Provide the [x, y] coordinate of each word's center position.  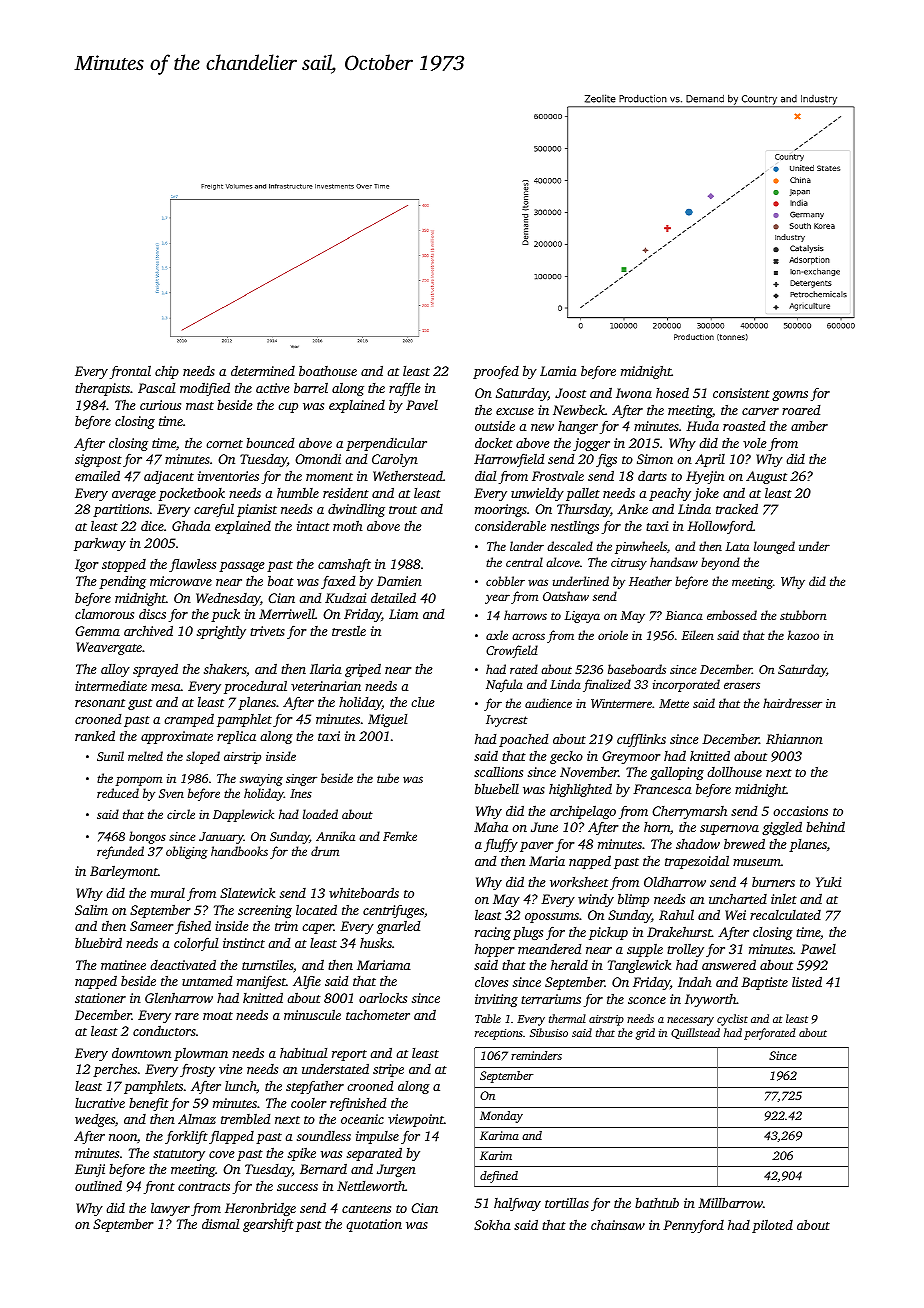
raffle [405, 389]
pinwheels [641, 547]
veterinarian [326, 686]
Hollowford [720, 527]
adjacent [169, 477]
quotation [374, 1225]
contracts [204, 1187]
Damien [399, 581]
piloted [772, 1226]
